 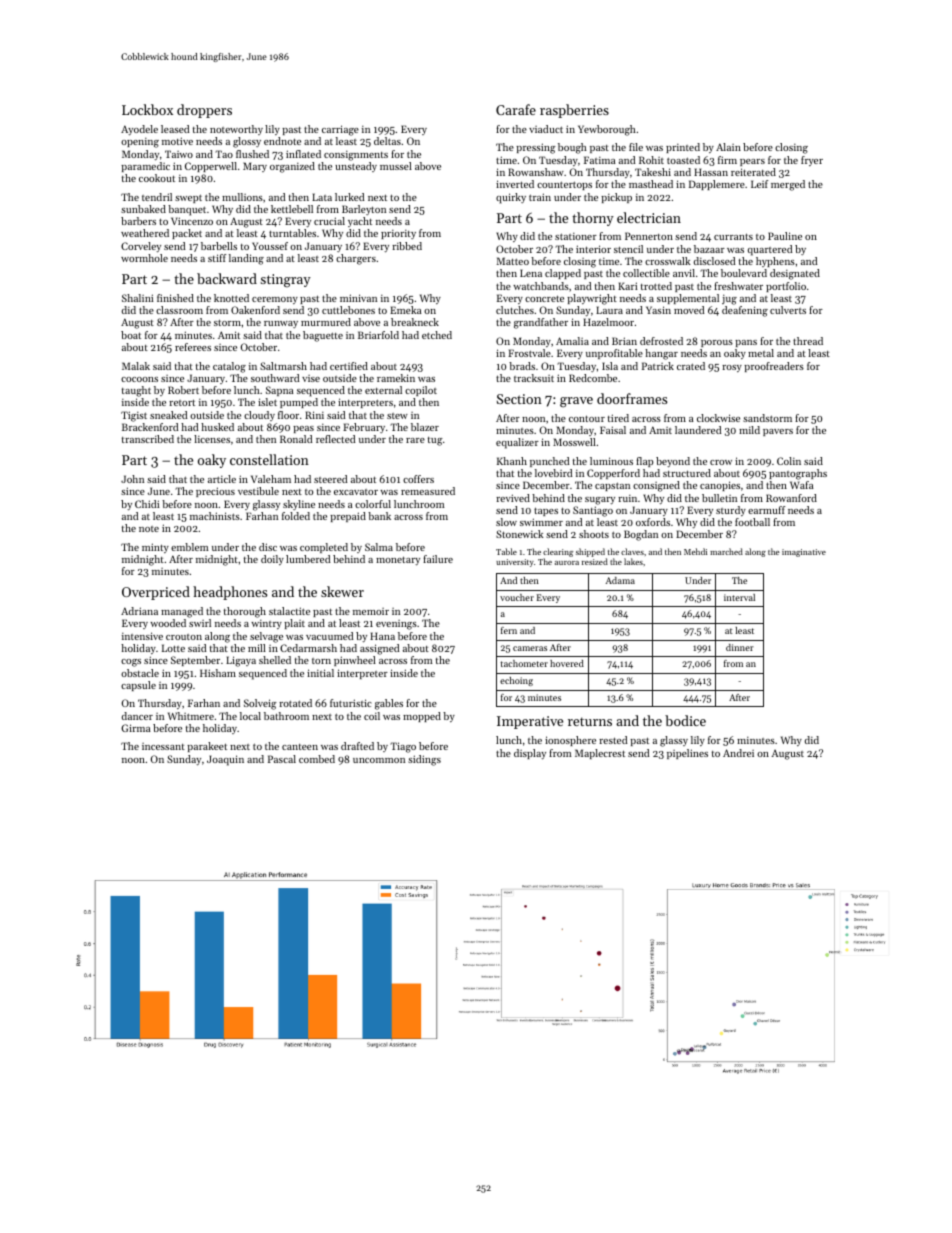 I want to click on pressing, so click(x=536, y=148).
